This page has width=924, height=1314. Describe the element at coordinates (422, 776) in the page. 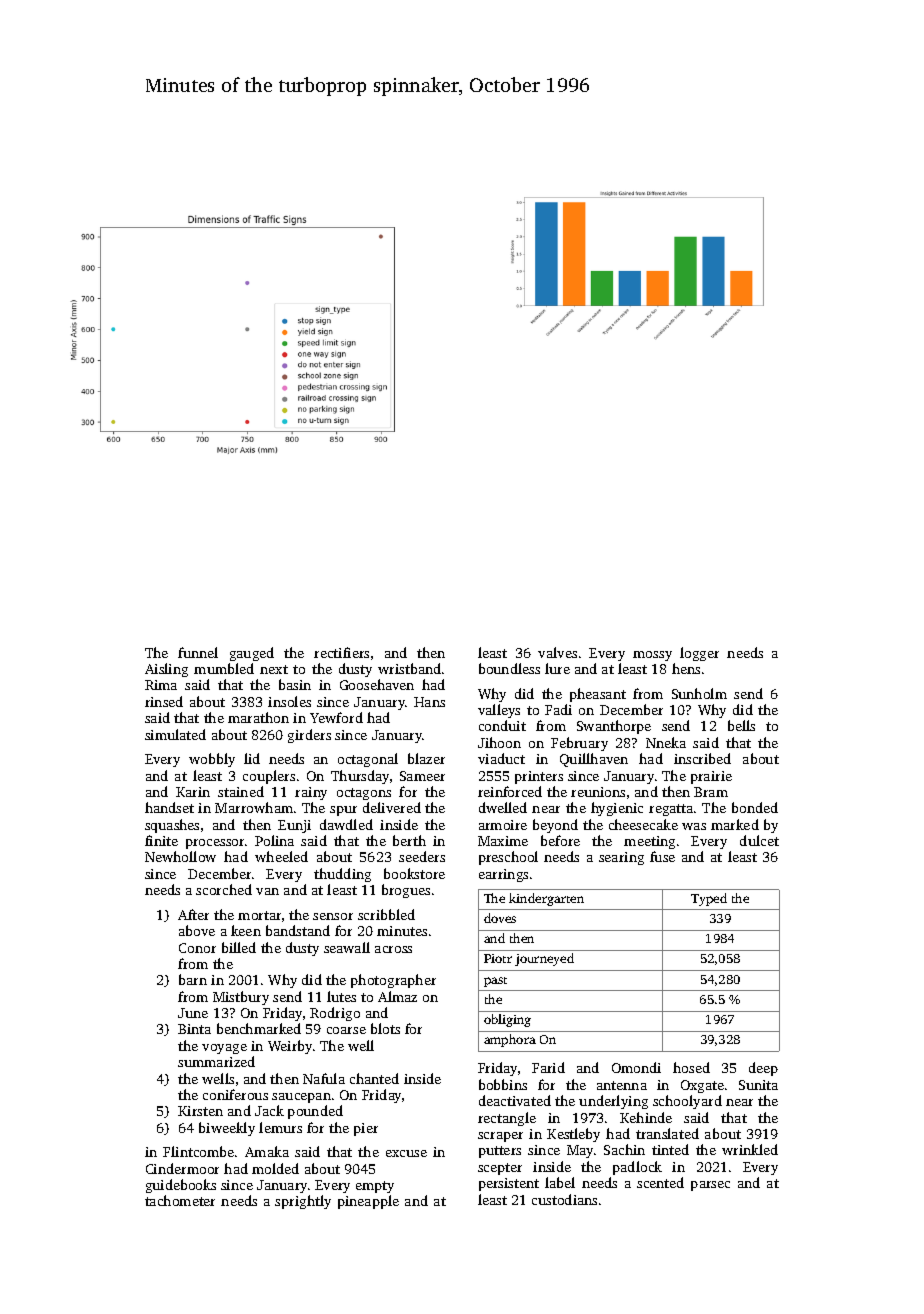

I see `Sameer` at that location.
